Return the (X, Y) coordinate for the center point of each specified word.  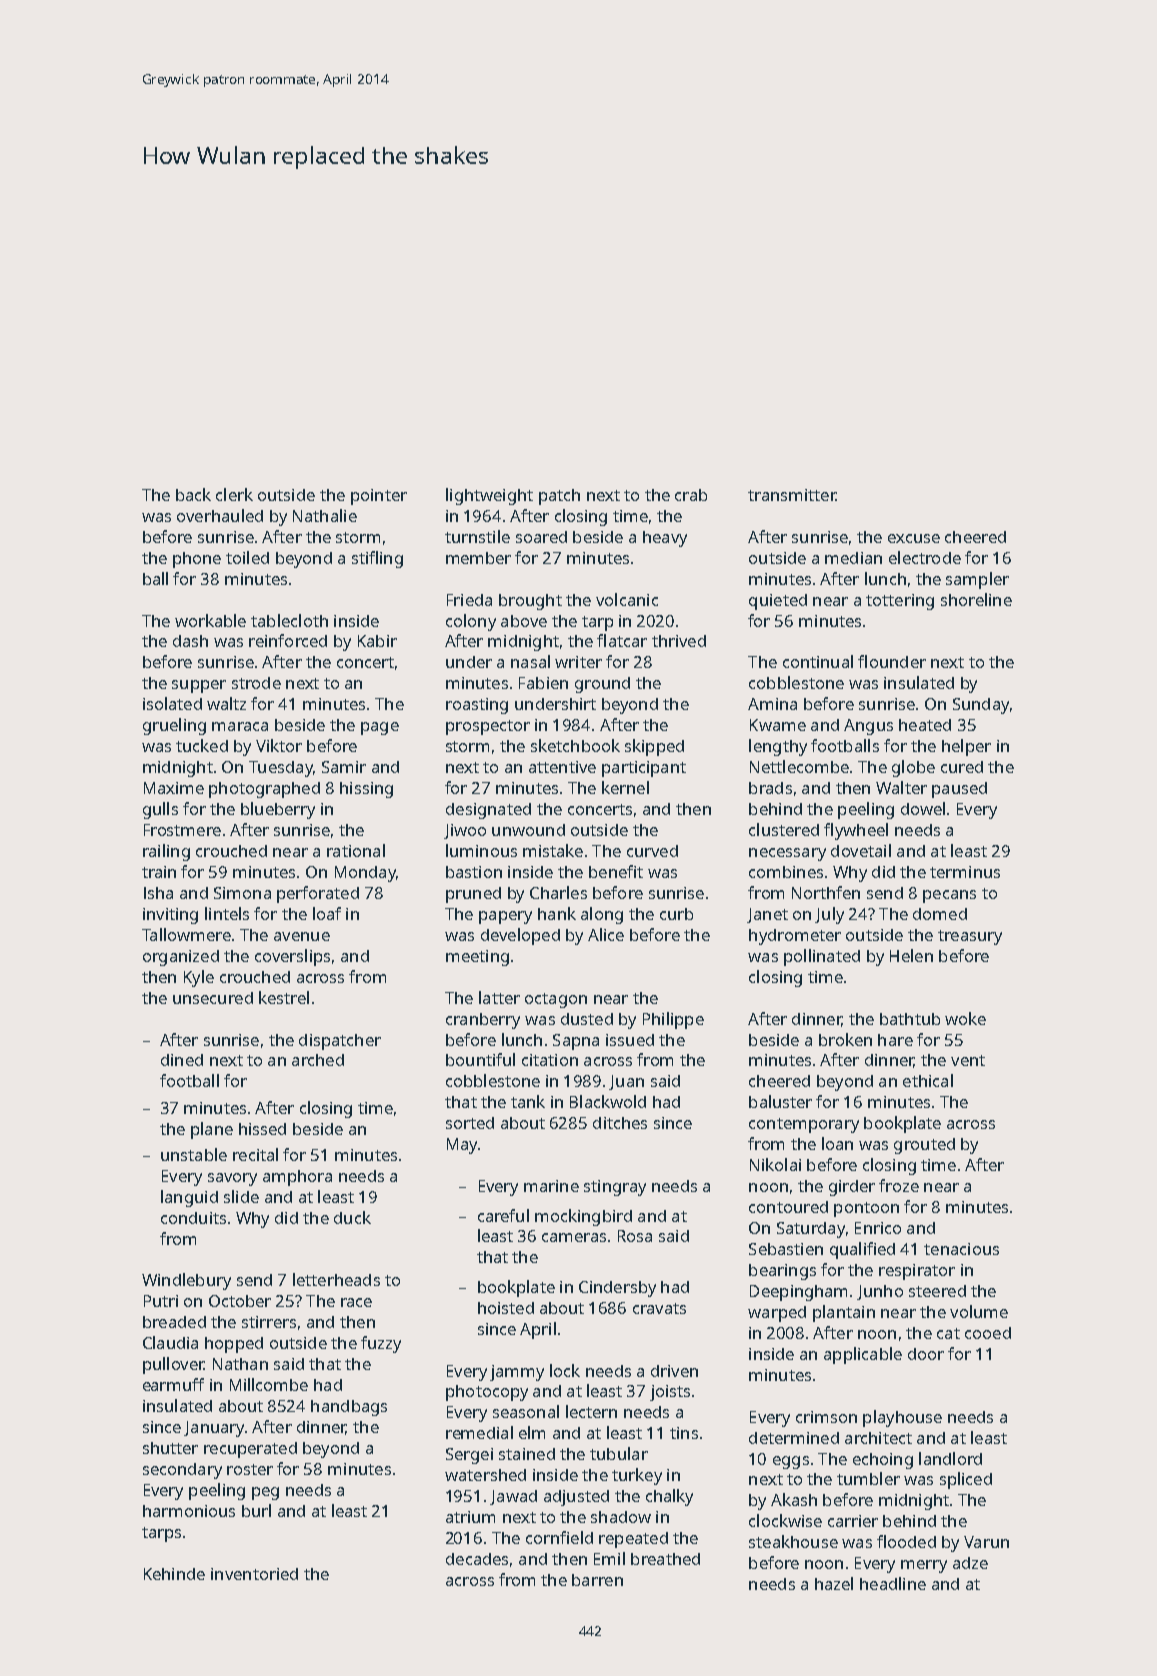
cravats (659, 1308)
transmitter (792, 495)
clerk (234, 494)
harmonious (189, 1511)
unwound (528, 830)
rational (356, 850)
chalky (669, 1497)
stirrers (269, 1322)
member (478, 558)
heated (925, 725)
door (926, 1354)
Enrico (878, 1228)
